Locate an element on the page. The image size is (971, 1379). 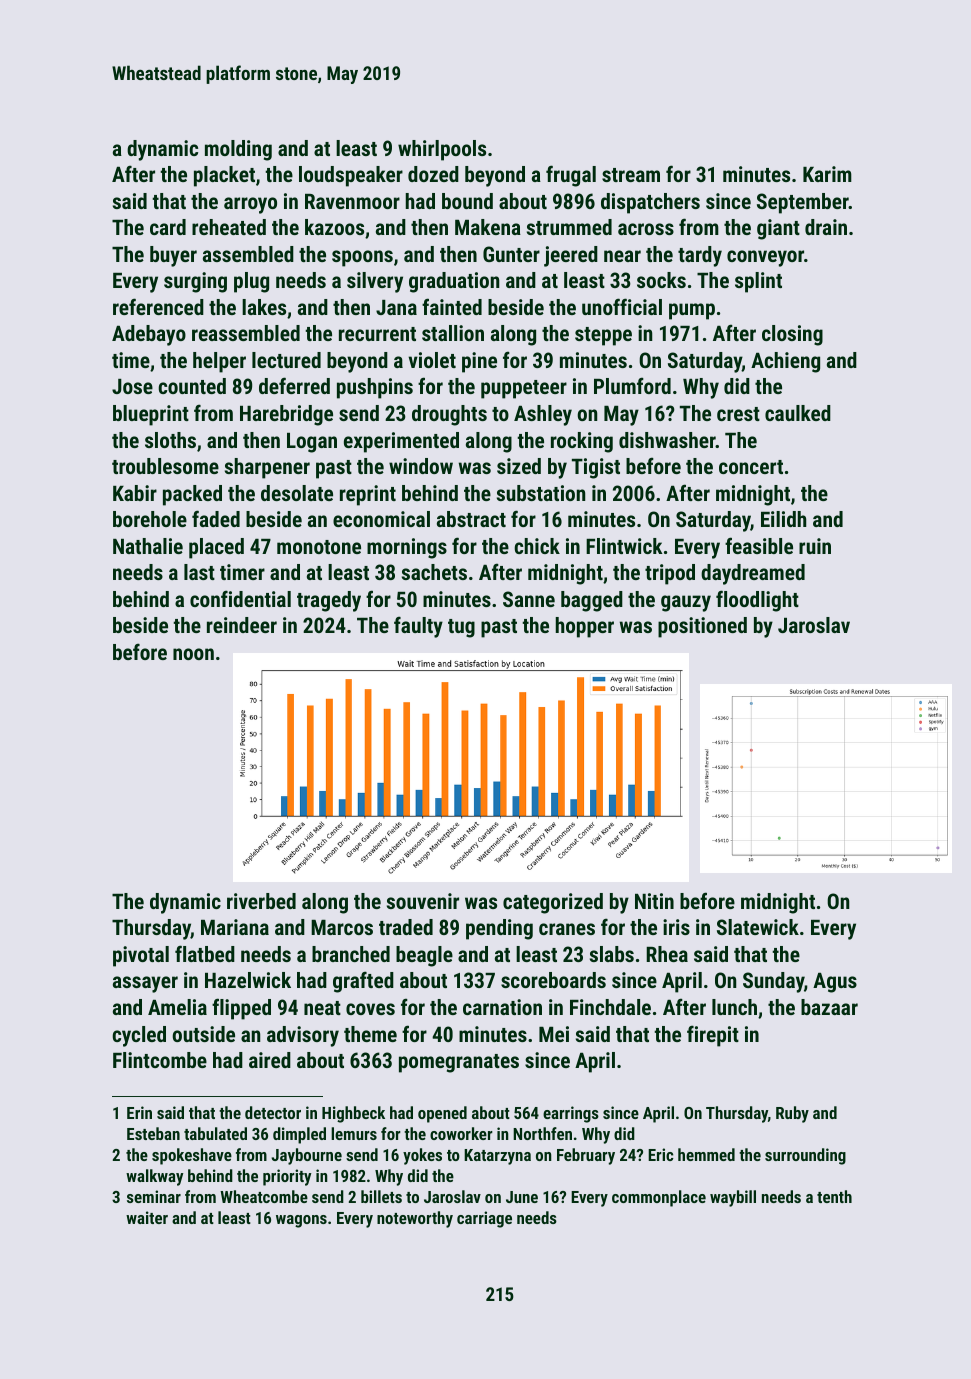
molding is located at coordinates (238, 150).
